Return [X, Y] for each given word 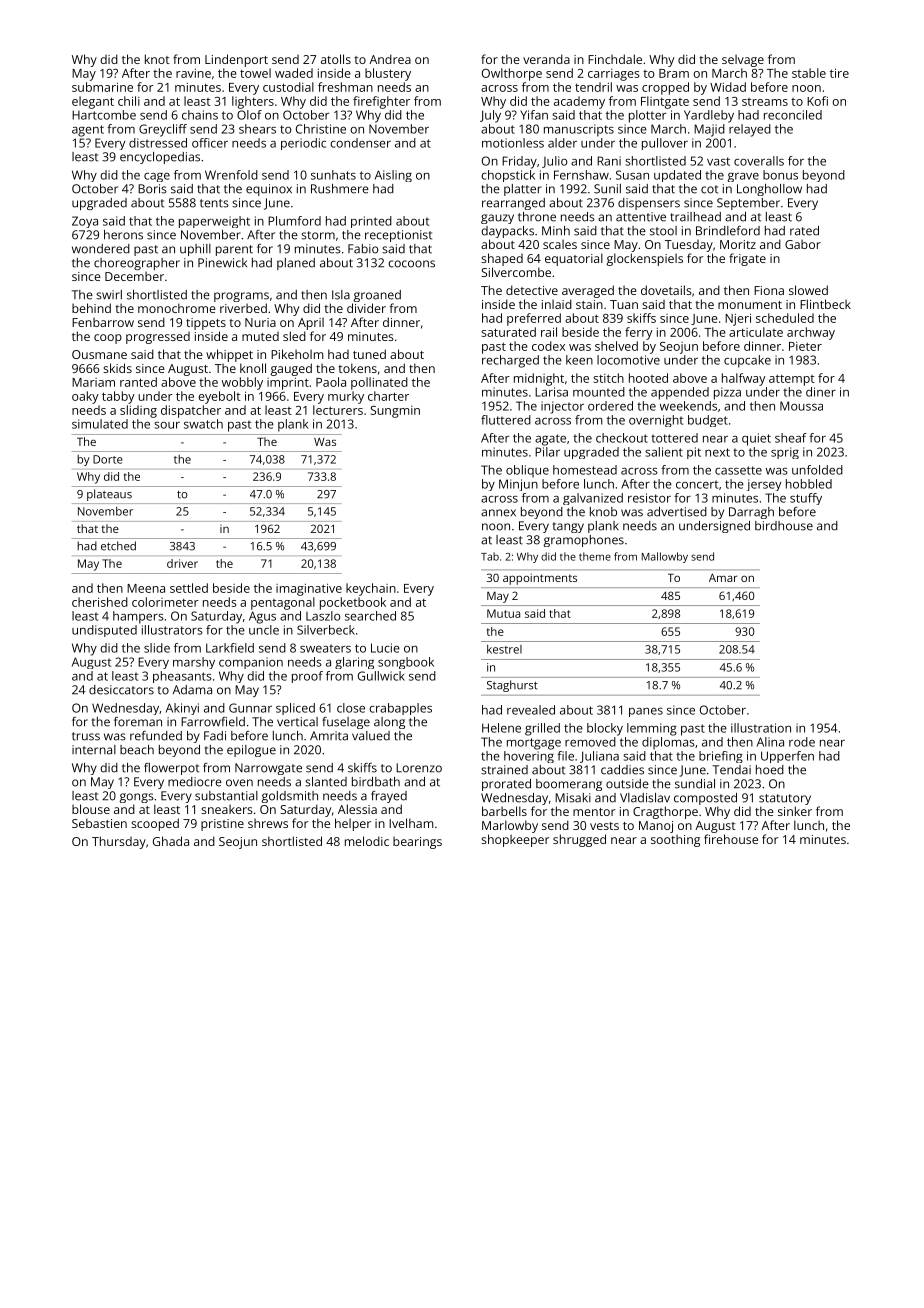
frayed [389, 797]
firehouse [731, 839]
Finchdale [615, 59]
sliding [138, 411]
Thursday [119, 842]
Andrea [390, 59]
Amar [723, 577]
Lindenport [236, 60]
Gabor [803, 244]
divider [366, 308]
